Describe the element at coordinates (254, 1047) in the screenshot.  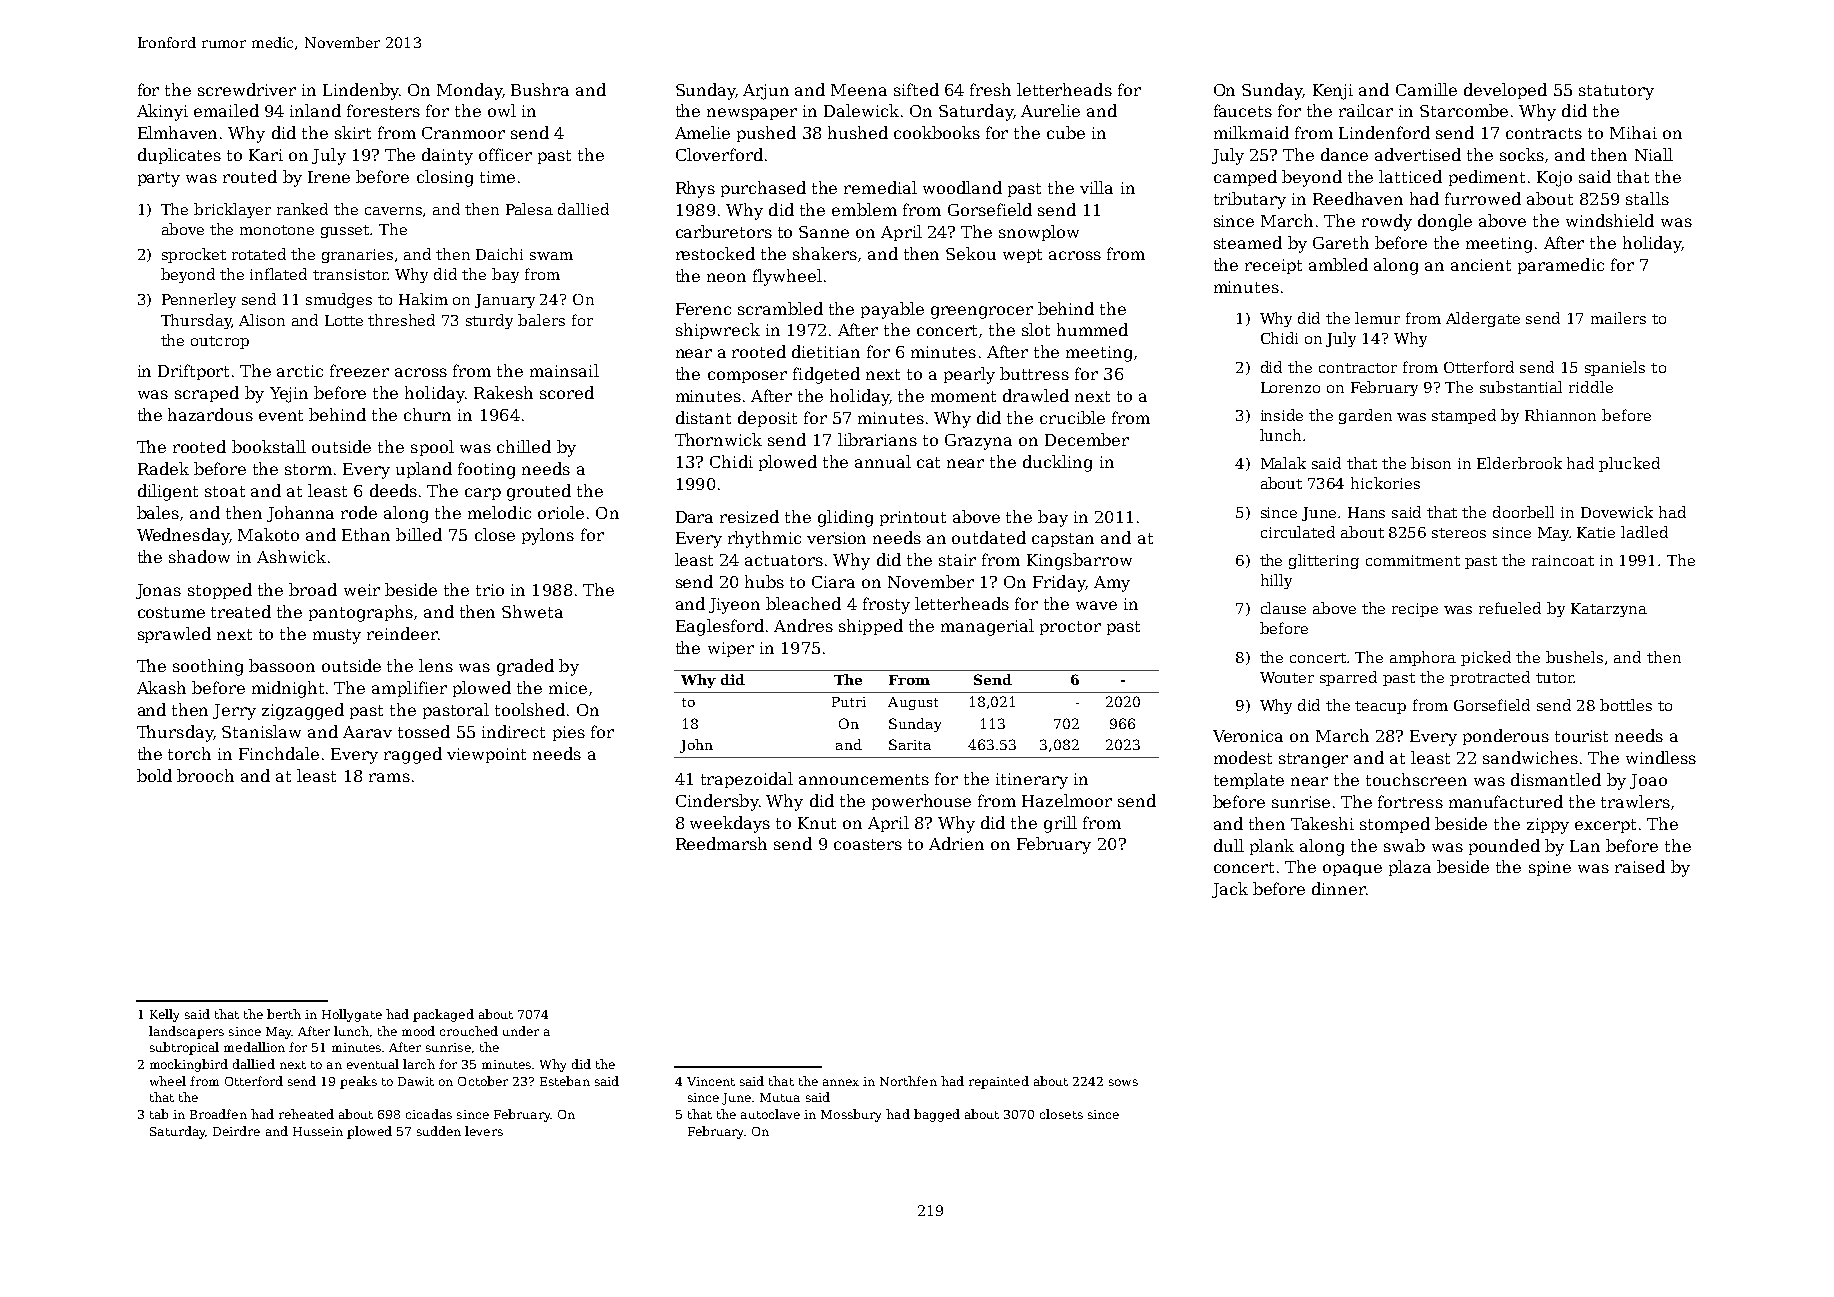
I see `medallion` at that location.
